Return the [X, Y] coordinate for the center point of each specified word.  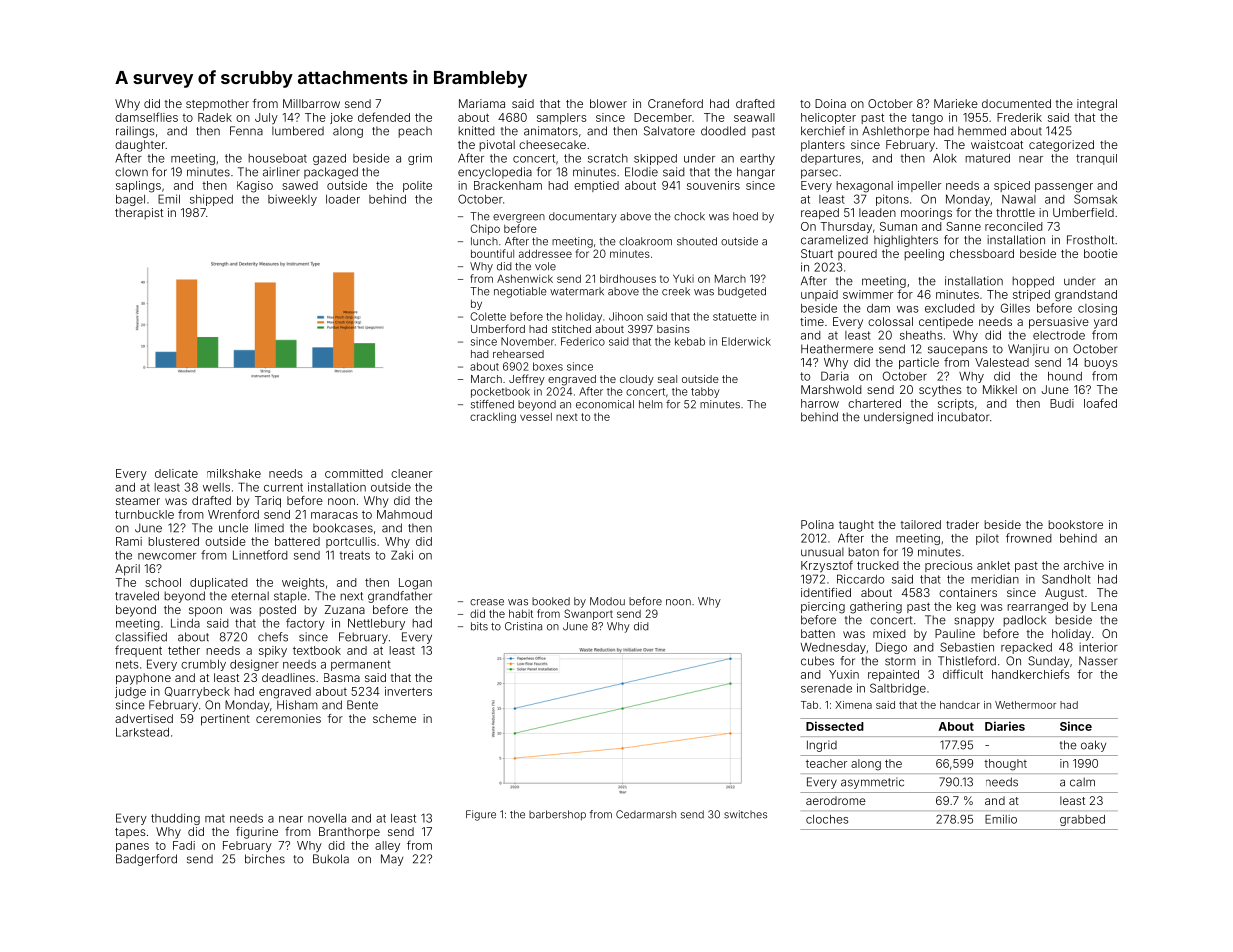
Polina [817, 524]
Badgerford [146, 860]
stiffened [492, 404]
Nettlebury [376, 624]
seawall [754, 117]
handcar [960, 705]
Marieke [956, 103]
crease [487, 602]
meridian [995, 579]
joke [341, 118]
